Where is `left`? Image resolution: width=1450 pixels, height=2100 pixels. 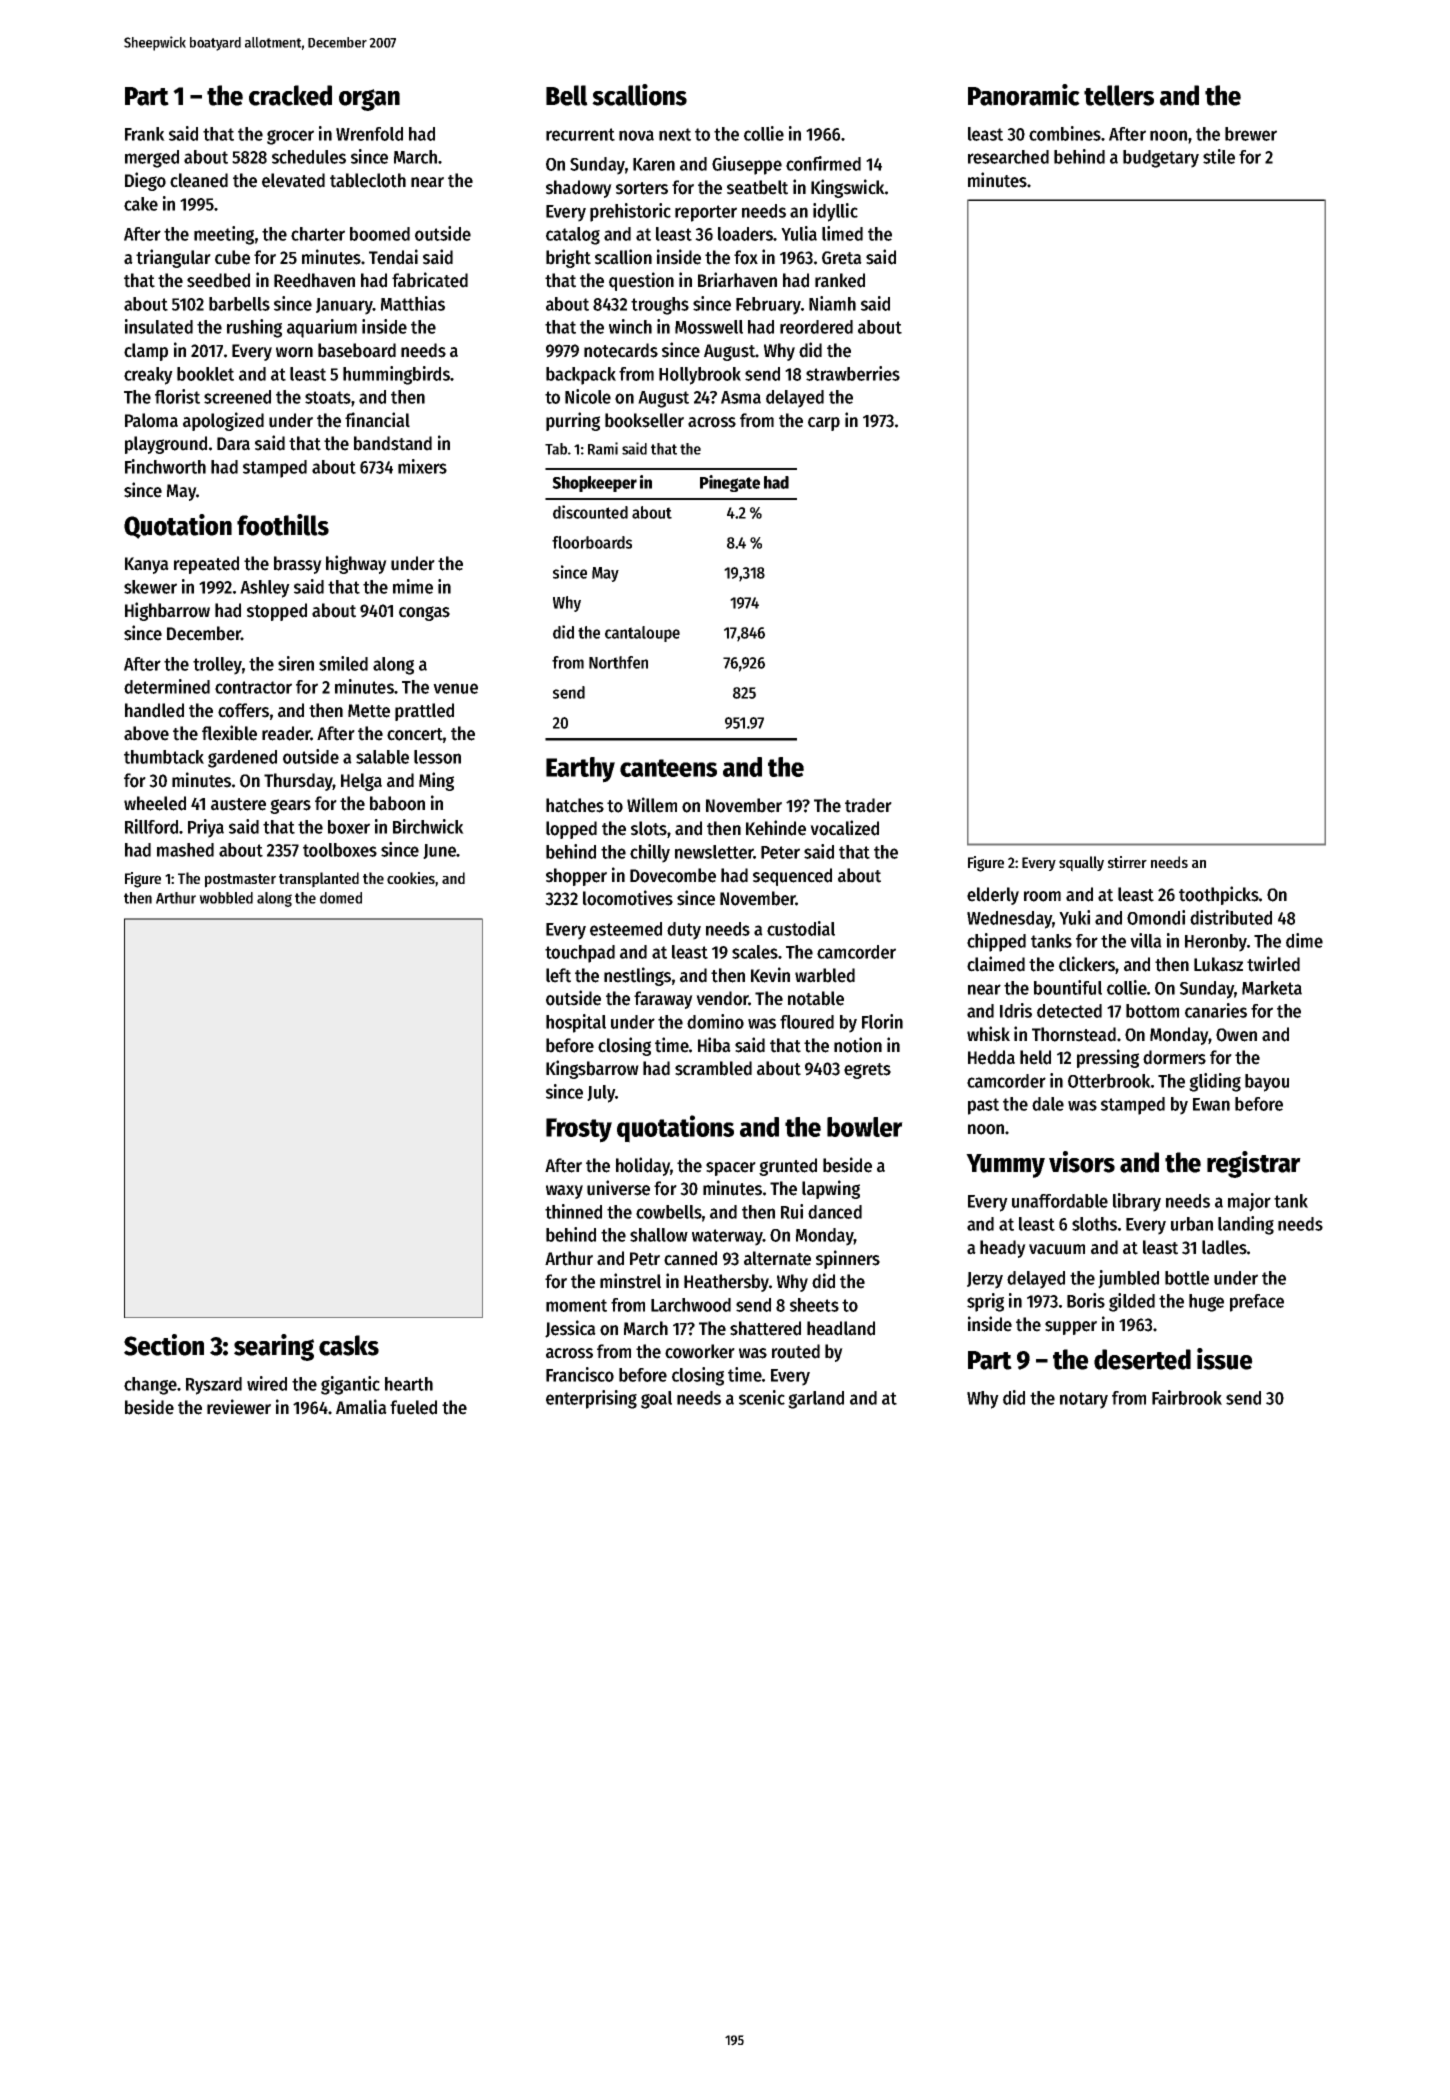
left is located at coordinates (558, 975).
